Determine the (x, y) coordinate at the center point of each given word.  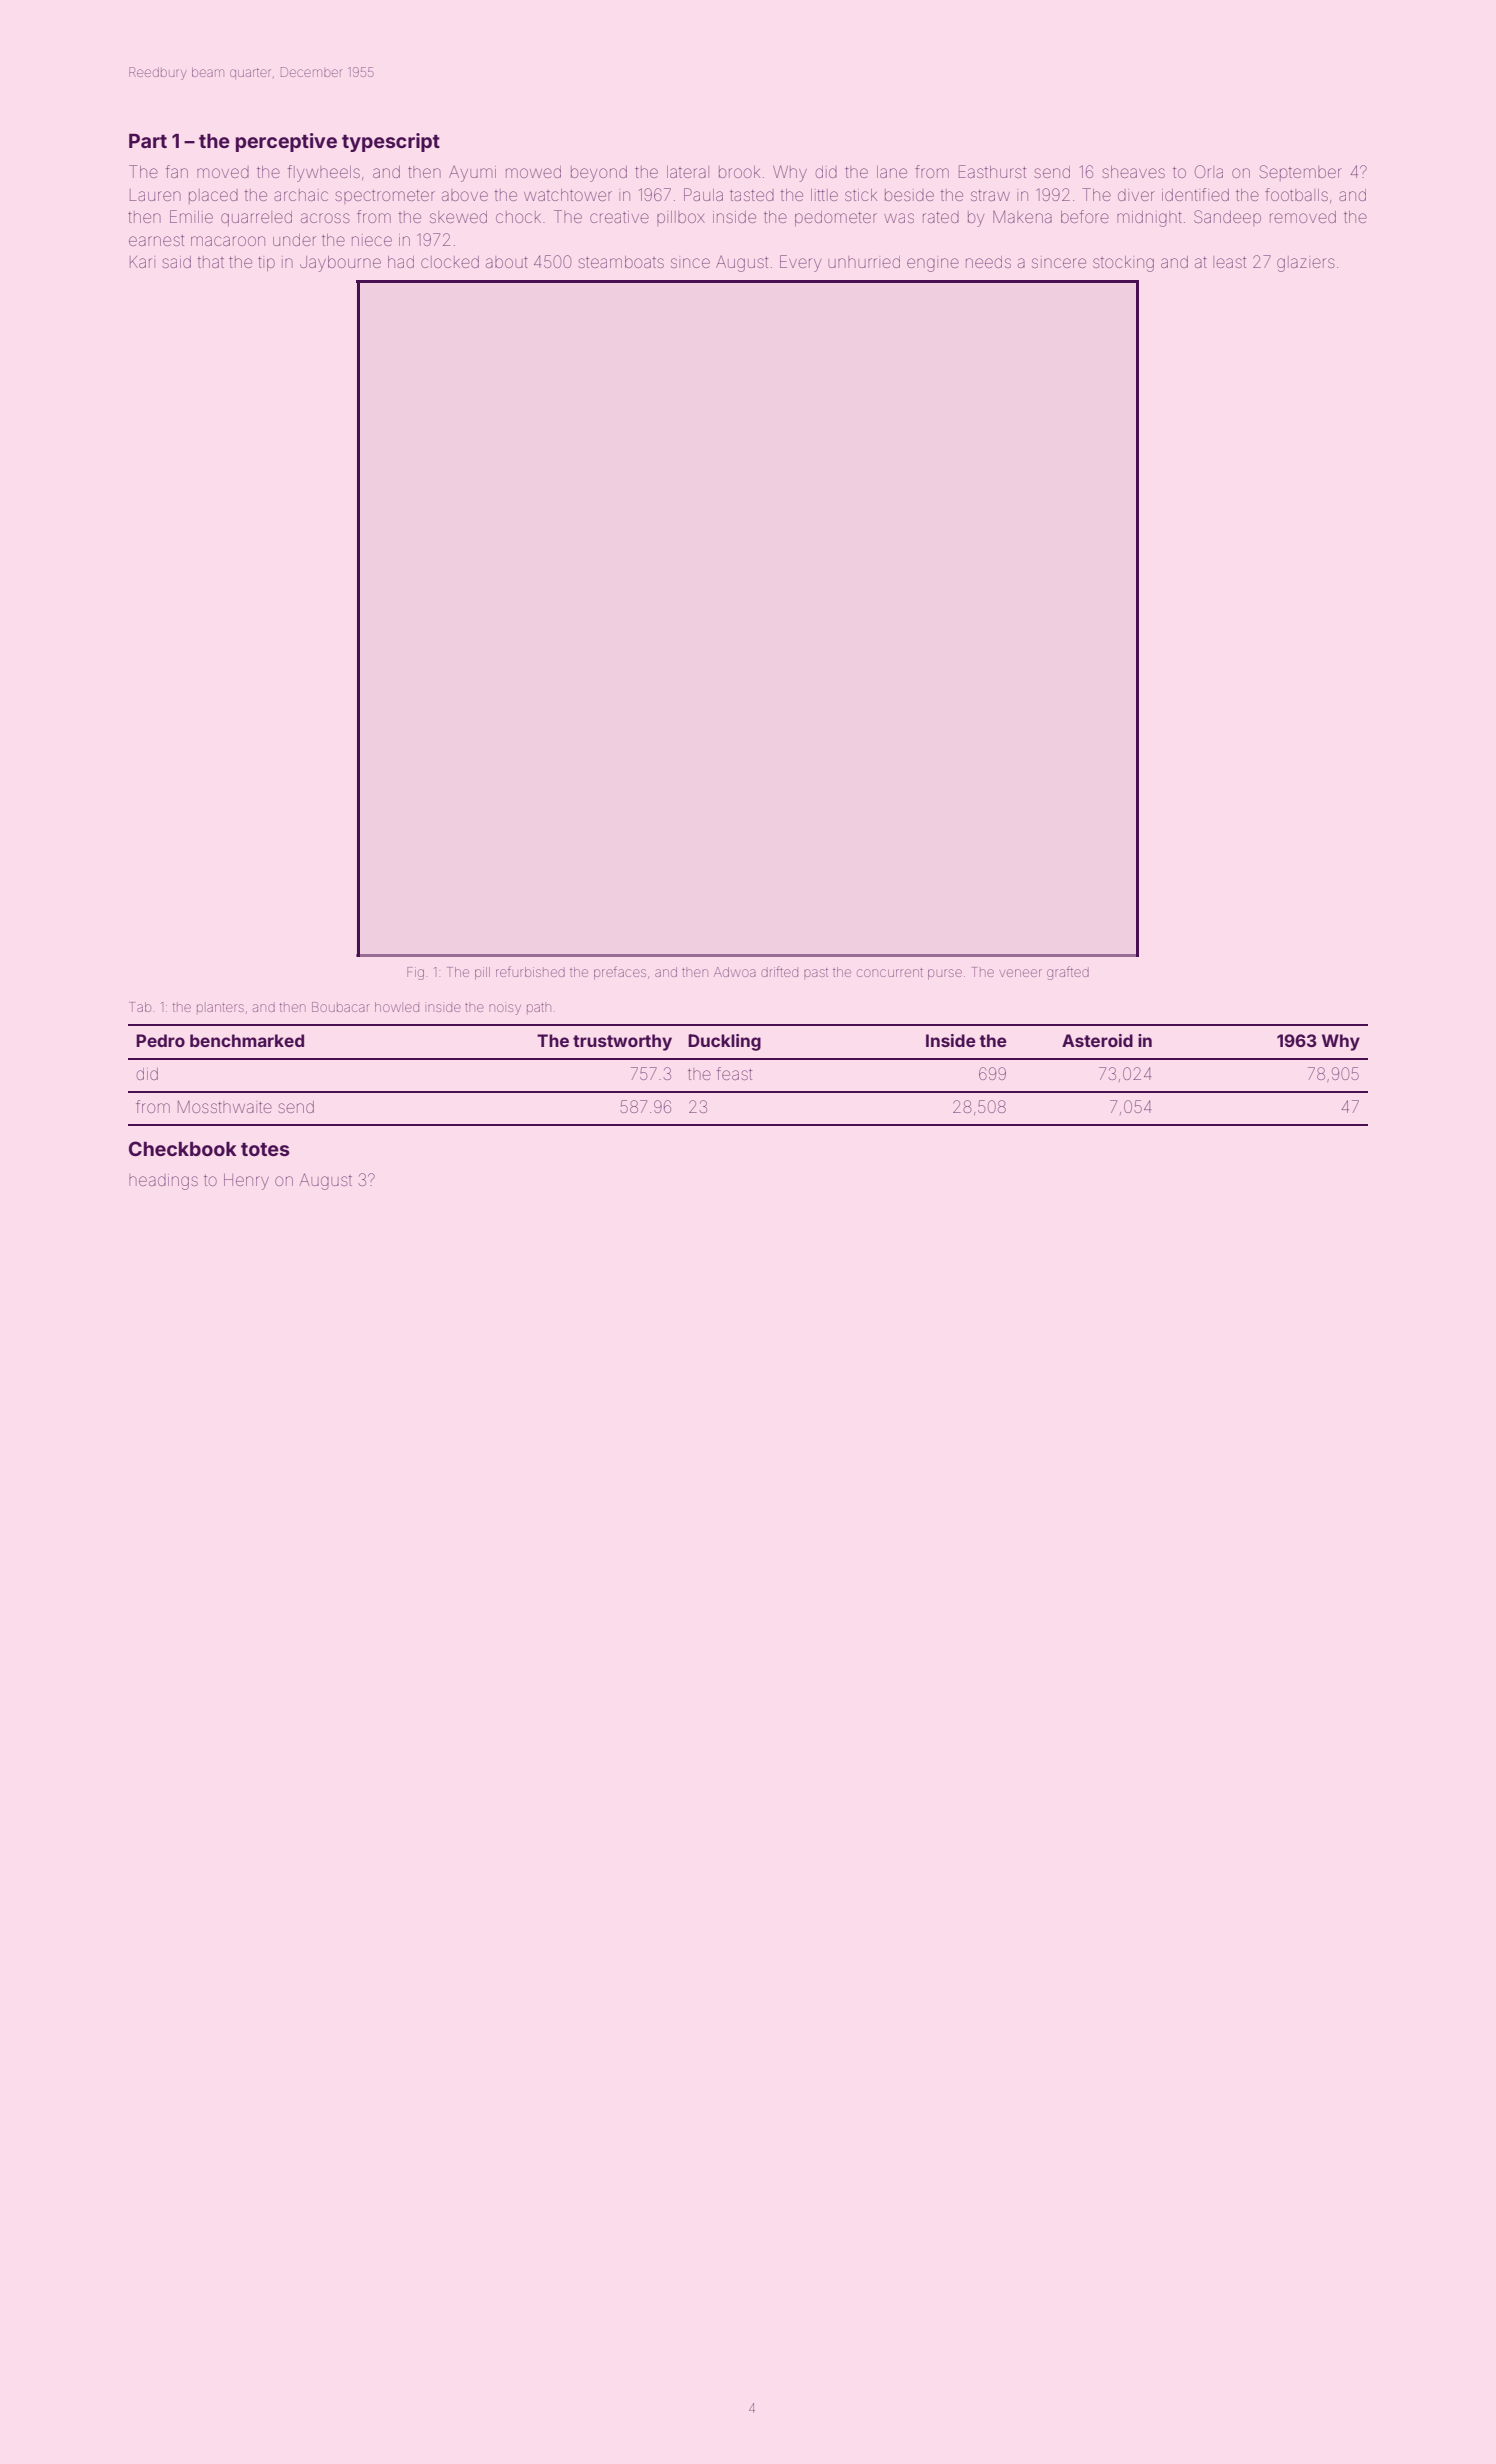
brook (739, 172)
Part (148, 141)
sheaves (1133, 172)
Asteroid (1097, 1040)
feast (734, 1073)
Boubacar (341, 1007)
